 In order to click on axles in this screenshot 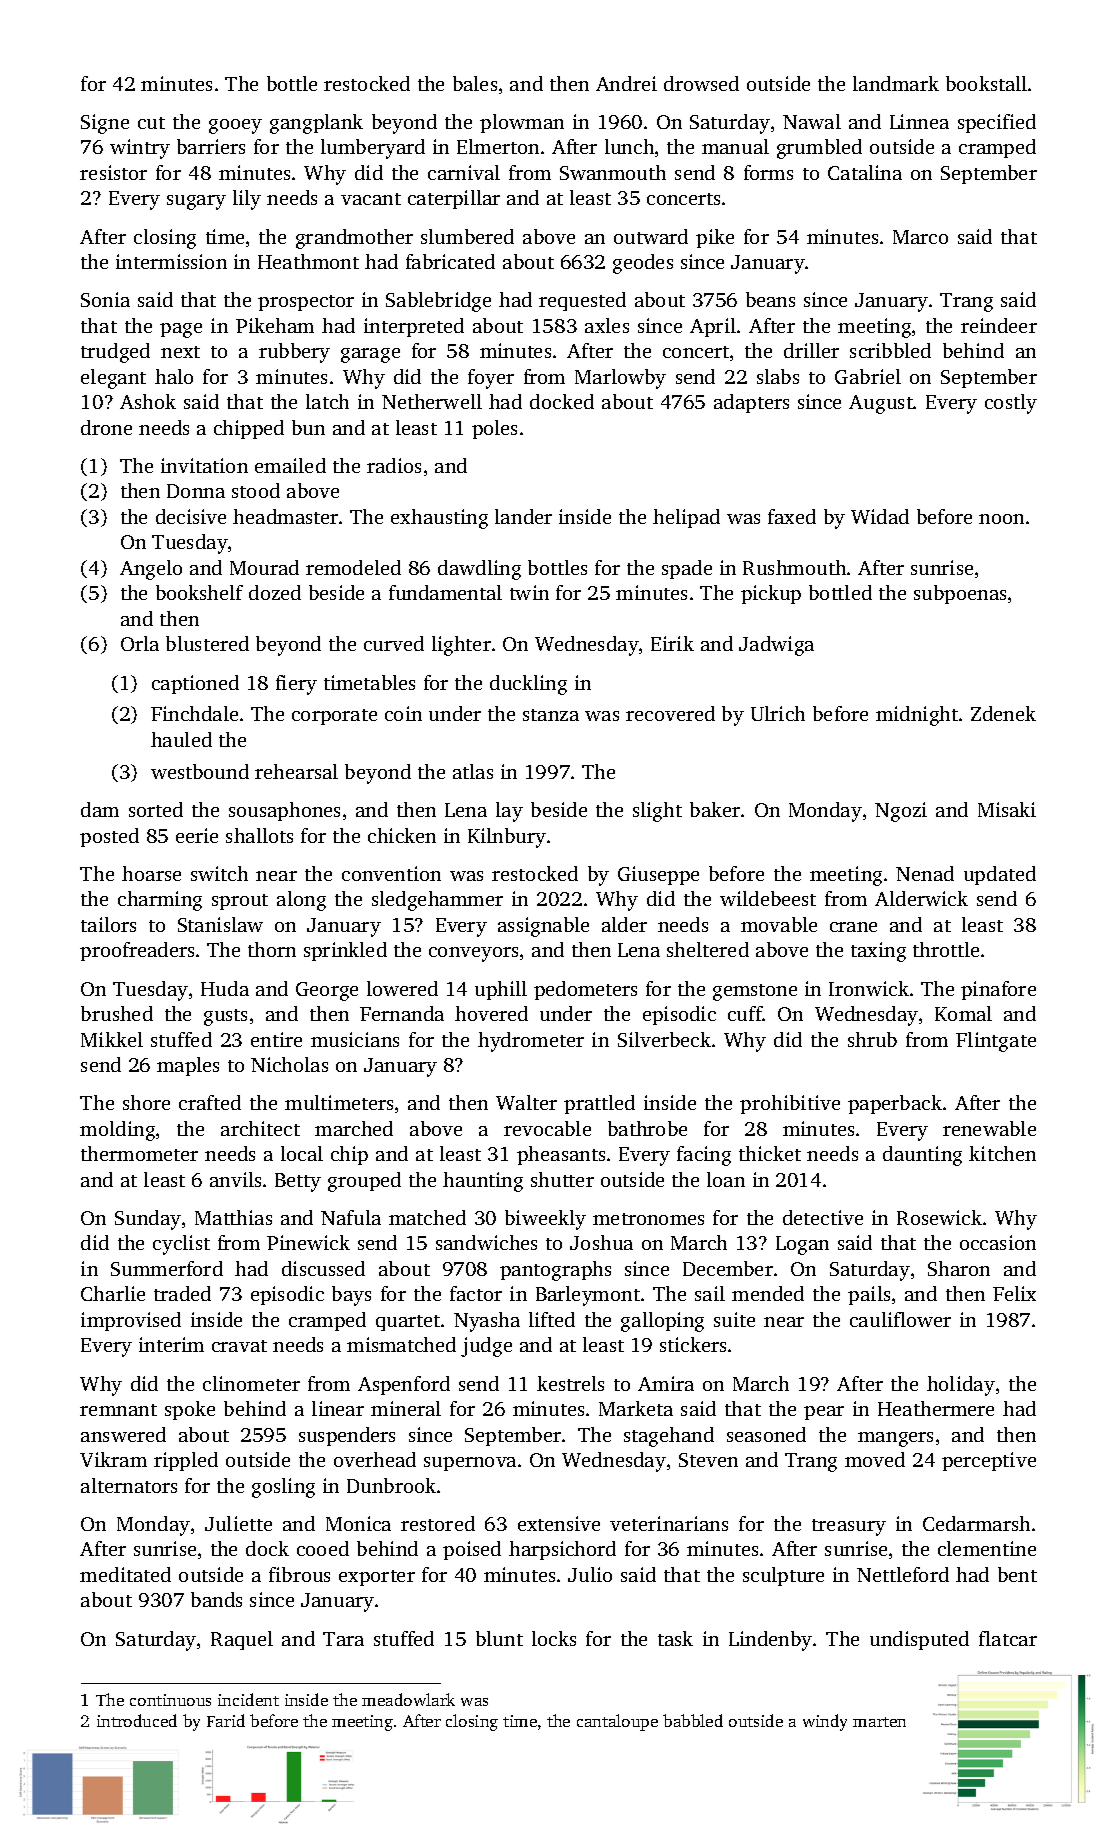, I will do `click(607, 325)`.
